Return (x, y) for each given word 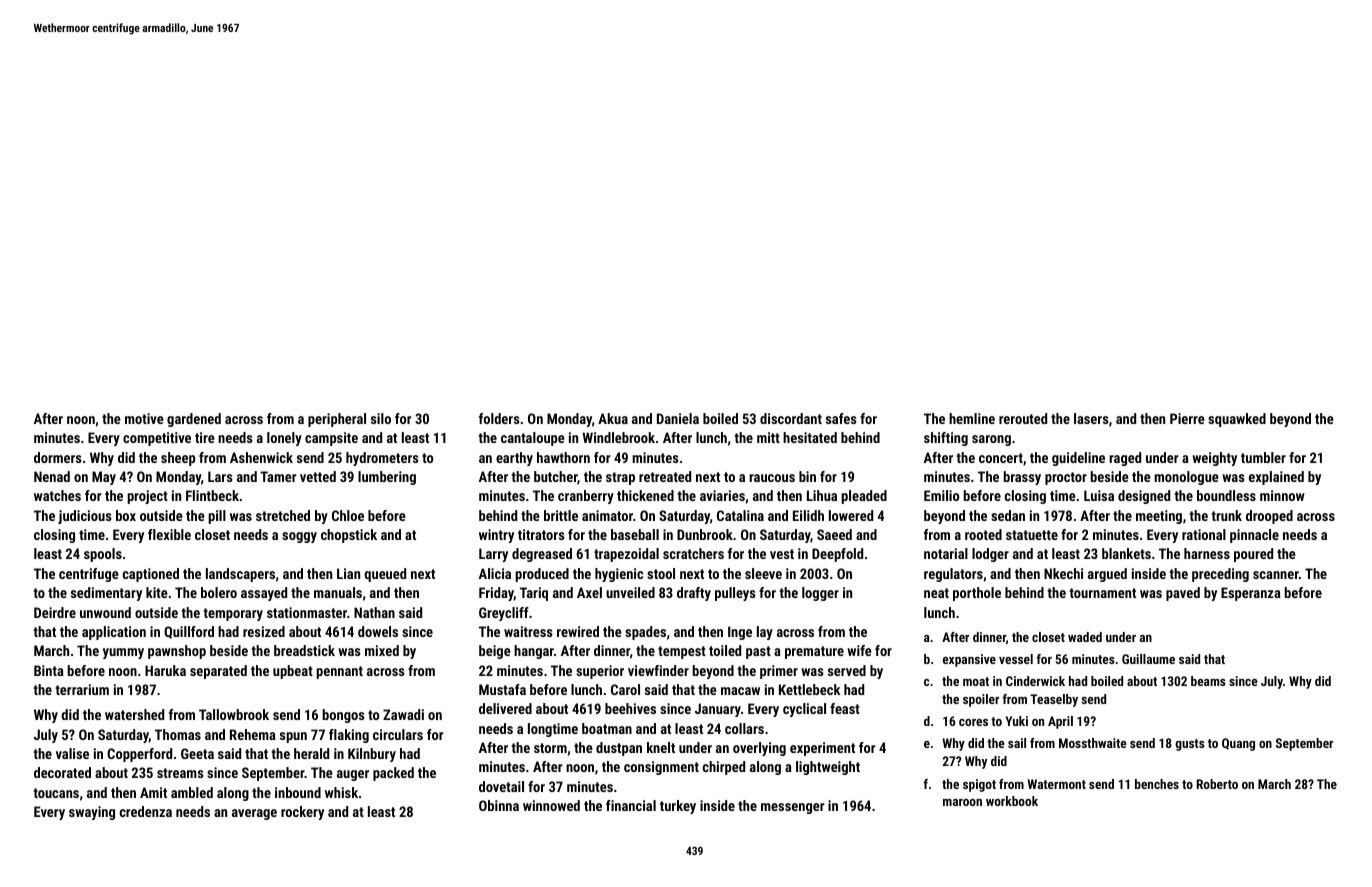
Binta (49, 670)
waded (1085, 637)
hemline (972, 418)
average (254, 814)
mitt (768, 437)
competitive (157, 439)
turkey (678, 807)
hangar (534, 652)
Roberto (1217, 784)
